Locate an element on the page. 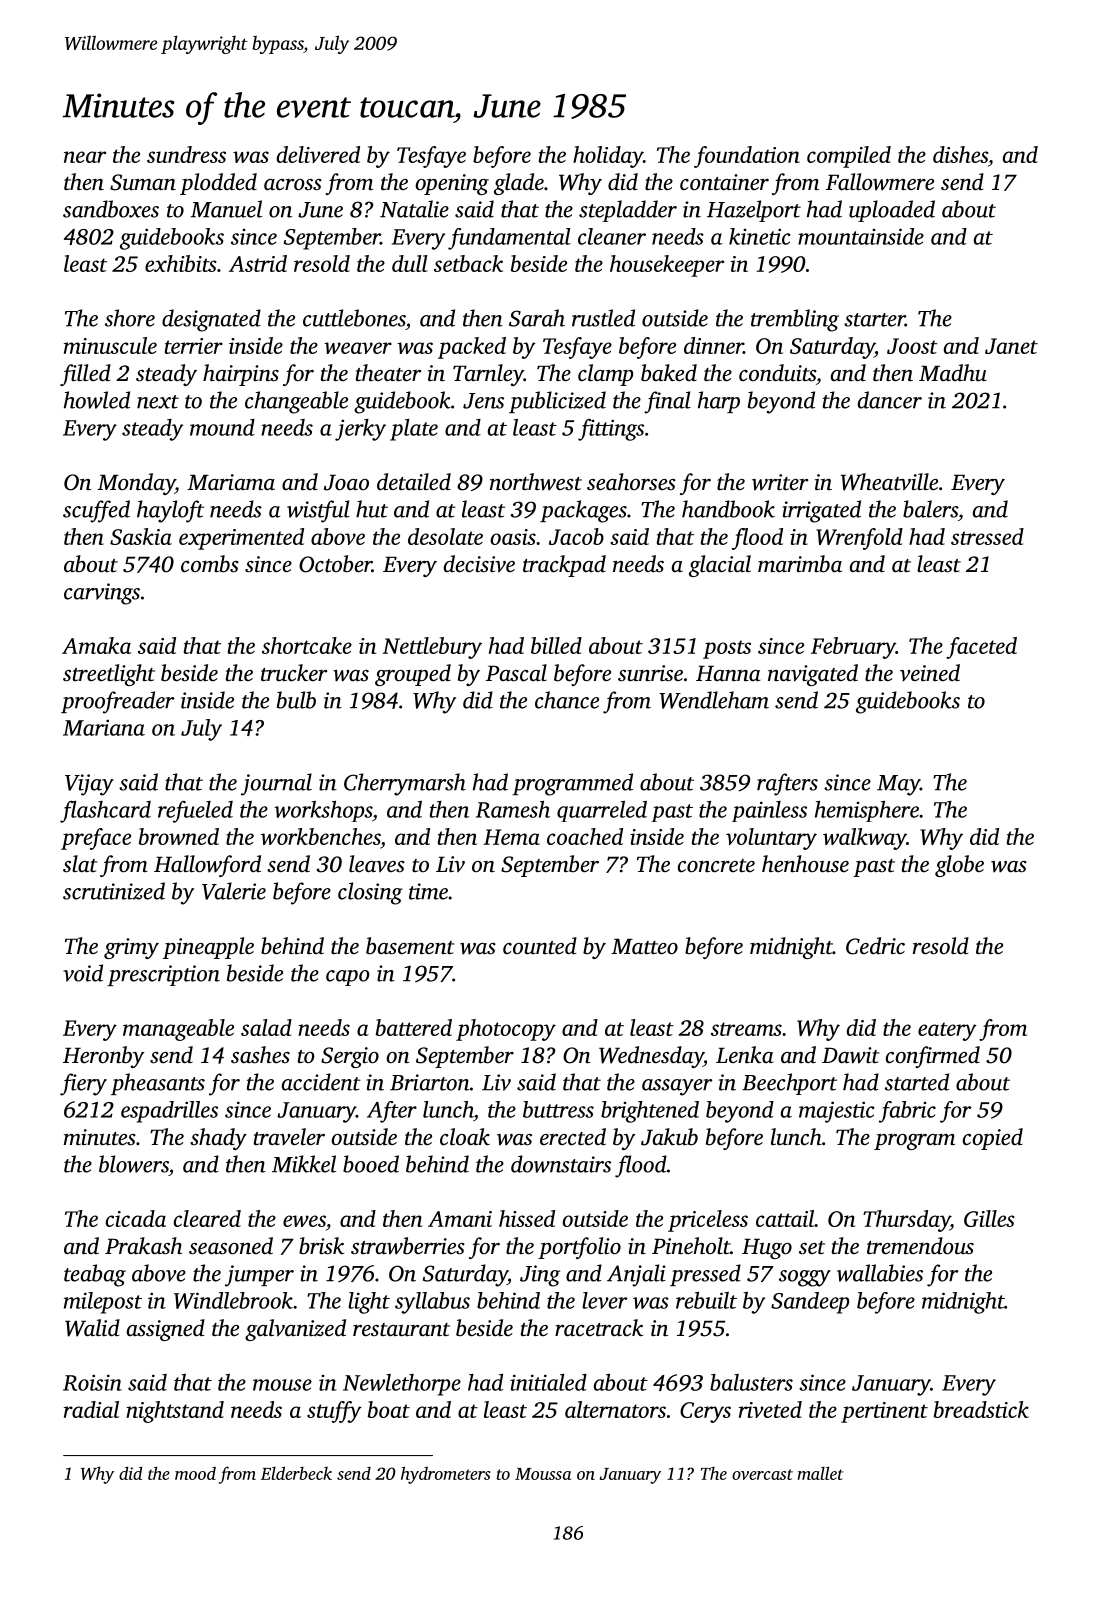 This page has height=1599, width=1104. foundation is located at coordinates (747, 157).
